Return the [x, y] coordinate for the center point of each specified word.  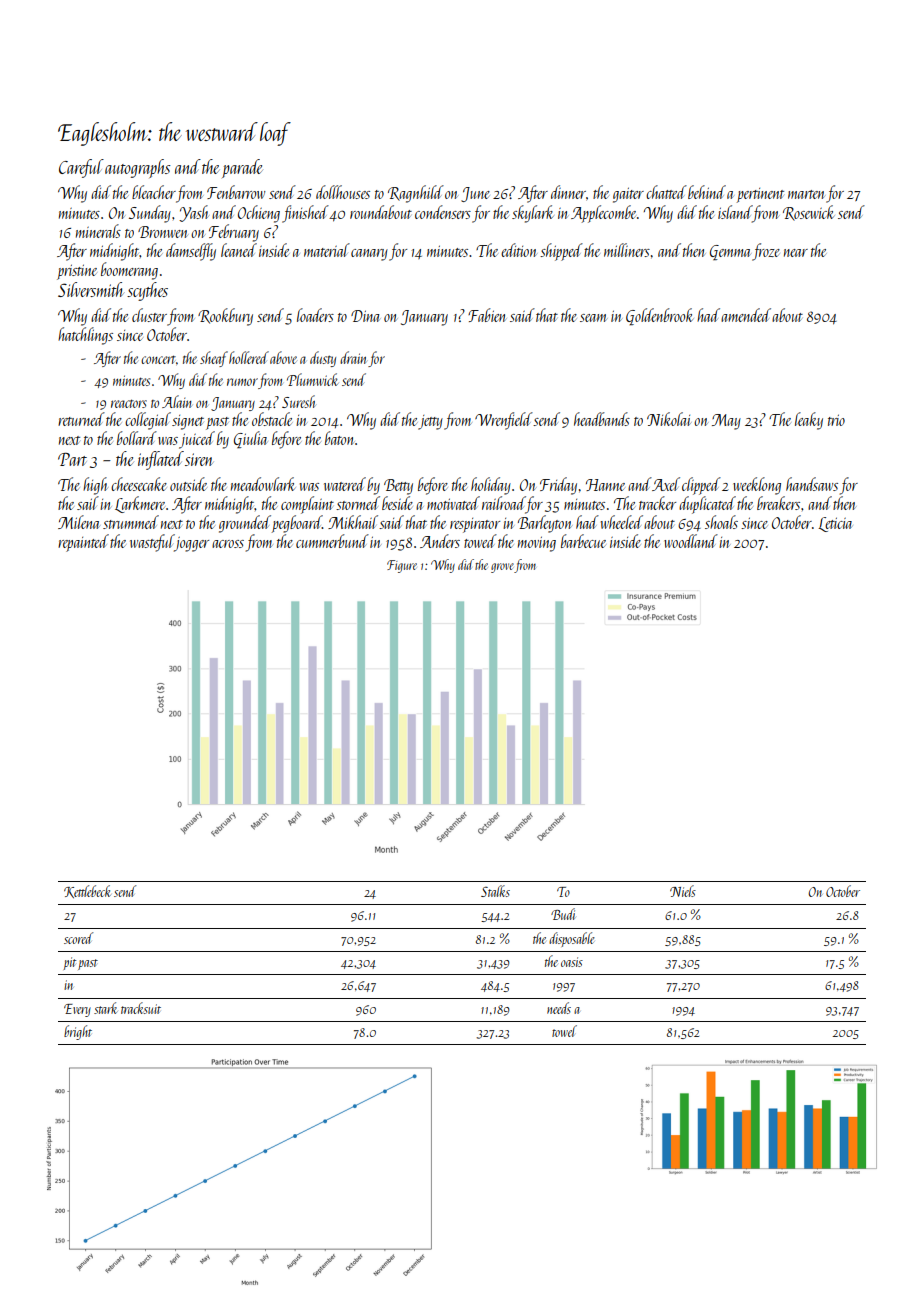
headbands [602, 419]
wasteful [152, 543]
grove [502, 568]
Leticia [835, 524]
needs [559, 1008]
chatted [666, 192]
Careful [81, 168]
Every [77, 1010]
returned [81, 419]
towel [564, 1031]
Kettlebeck [87, 891]
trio [836, 420]
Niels [683, 891]
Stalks [495, 891]
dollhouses [343, 192]
